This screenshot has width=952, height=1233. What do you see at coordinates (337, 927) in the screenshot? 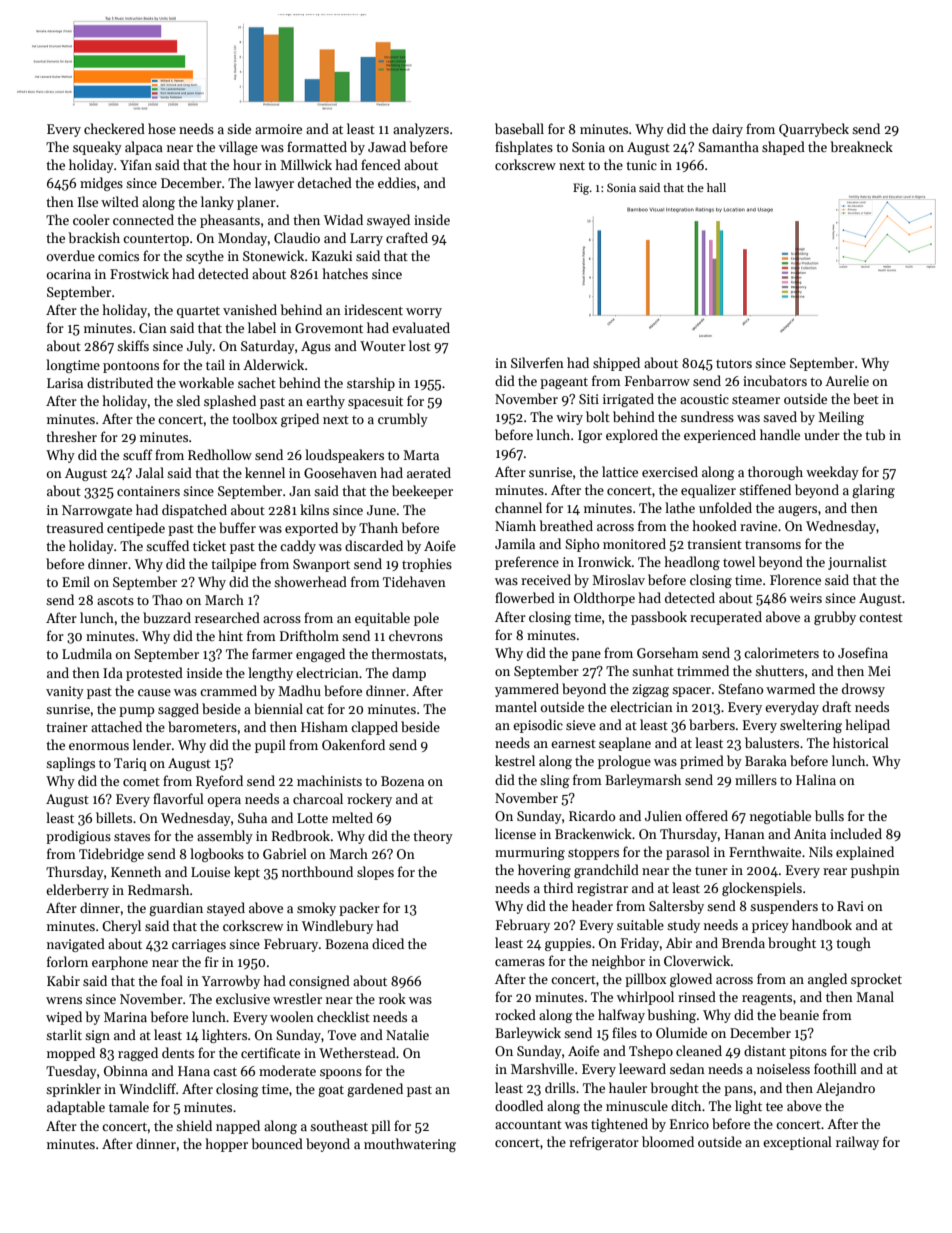
I see `Windlebury` at bounding box center [337, 927].
